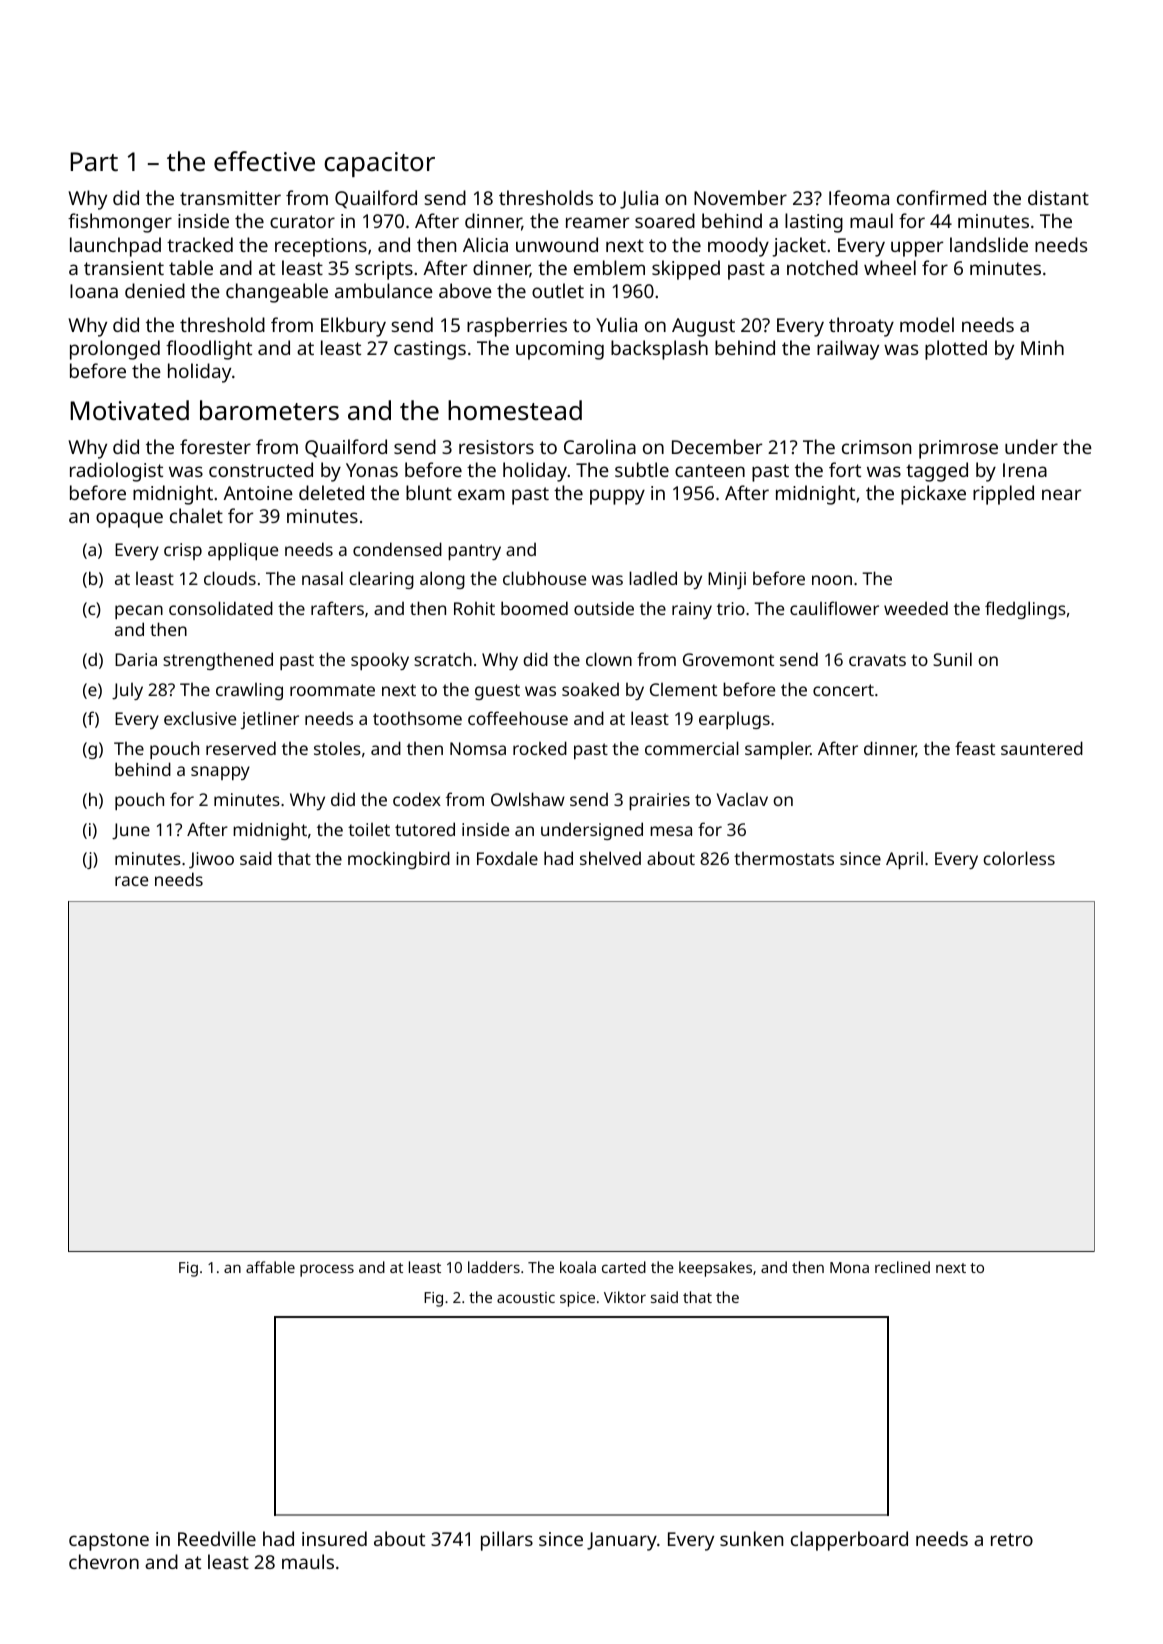 The height and width of the page is (1644, 1163). What do you see at coordinates (115, 350) in the page?
I see `prolonged` at bounding box center [115, 350].
